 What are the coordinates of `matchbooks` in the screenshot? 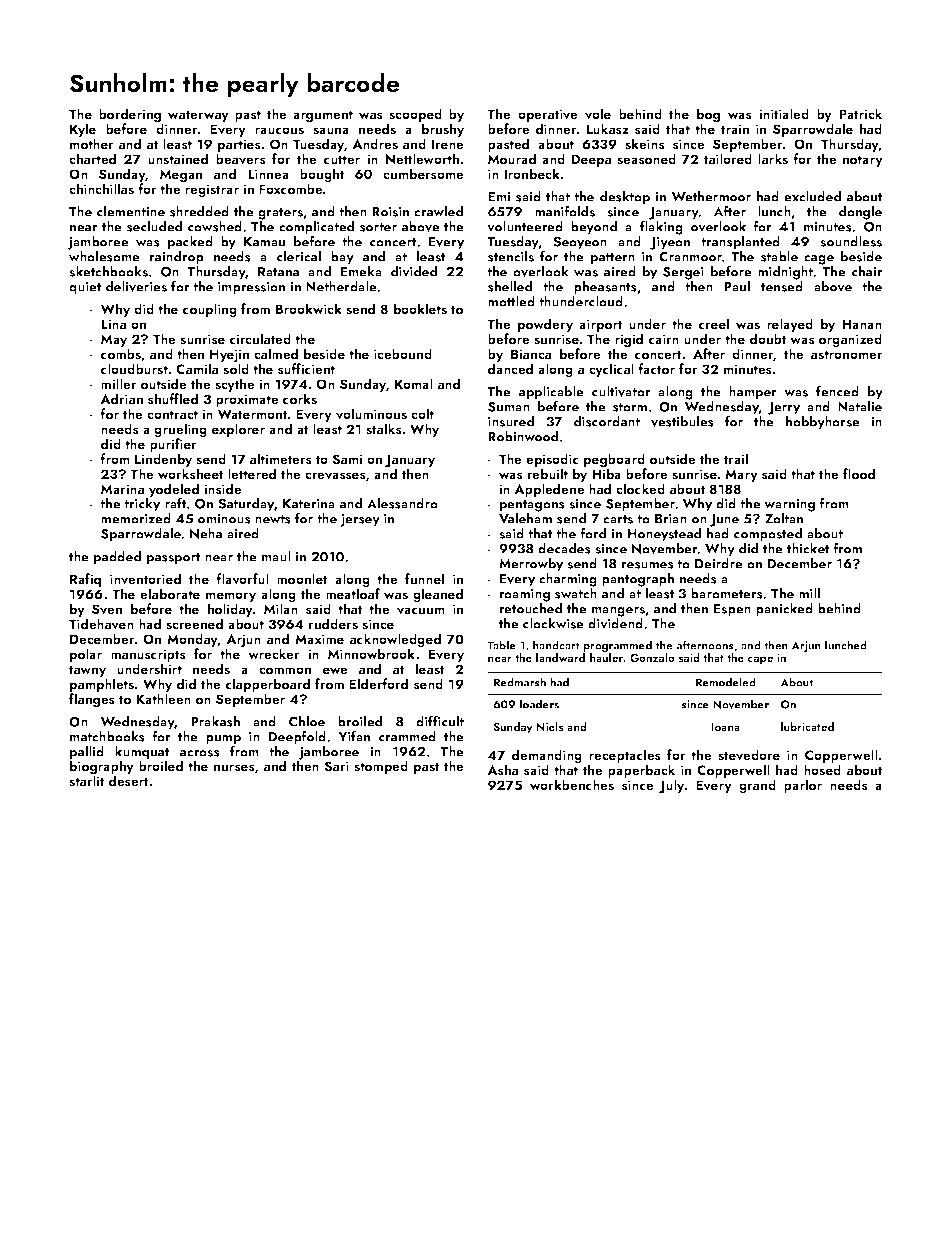 It's located at (107, 736).
